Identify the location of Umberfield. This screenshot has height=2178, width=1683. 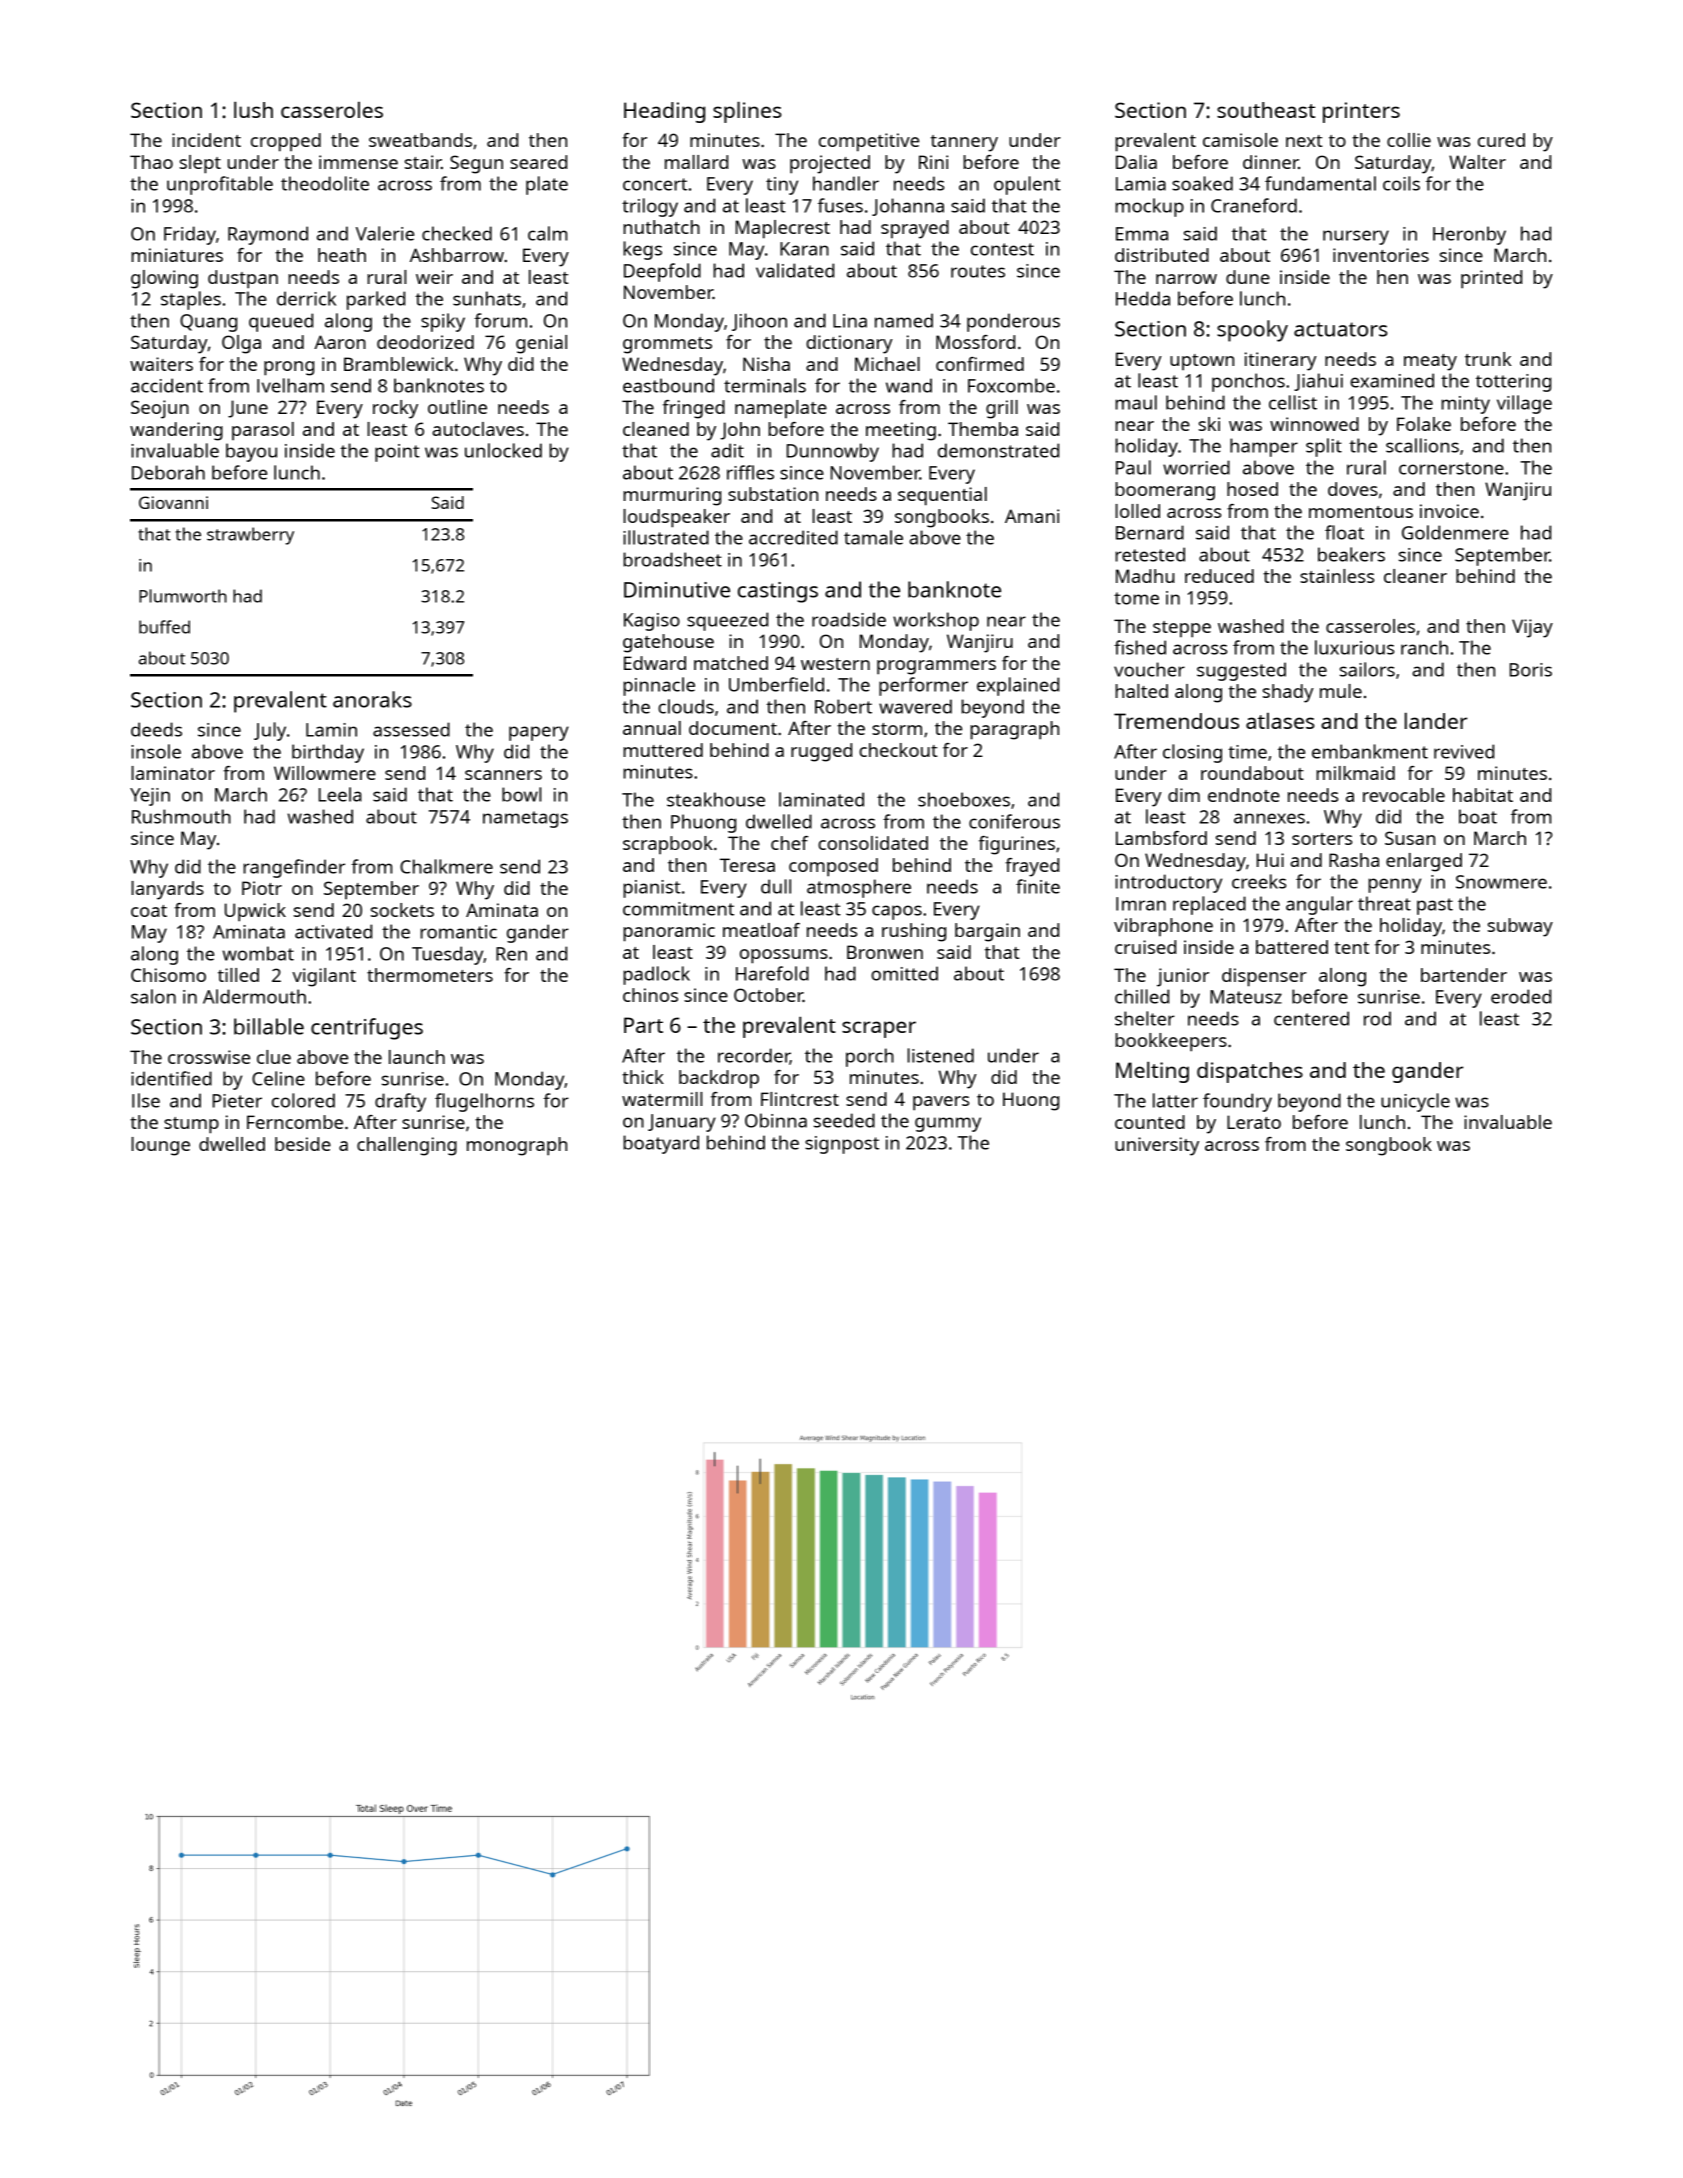
(776, 684).
